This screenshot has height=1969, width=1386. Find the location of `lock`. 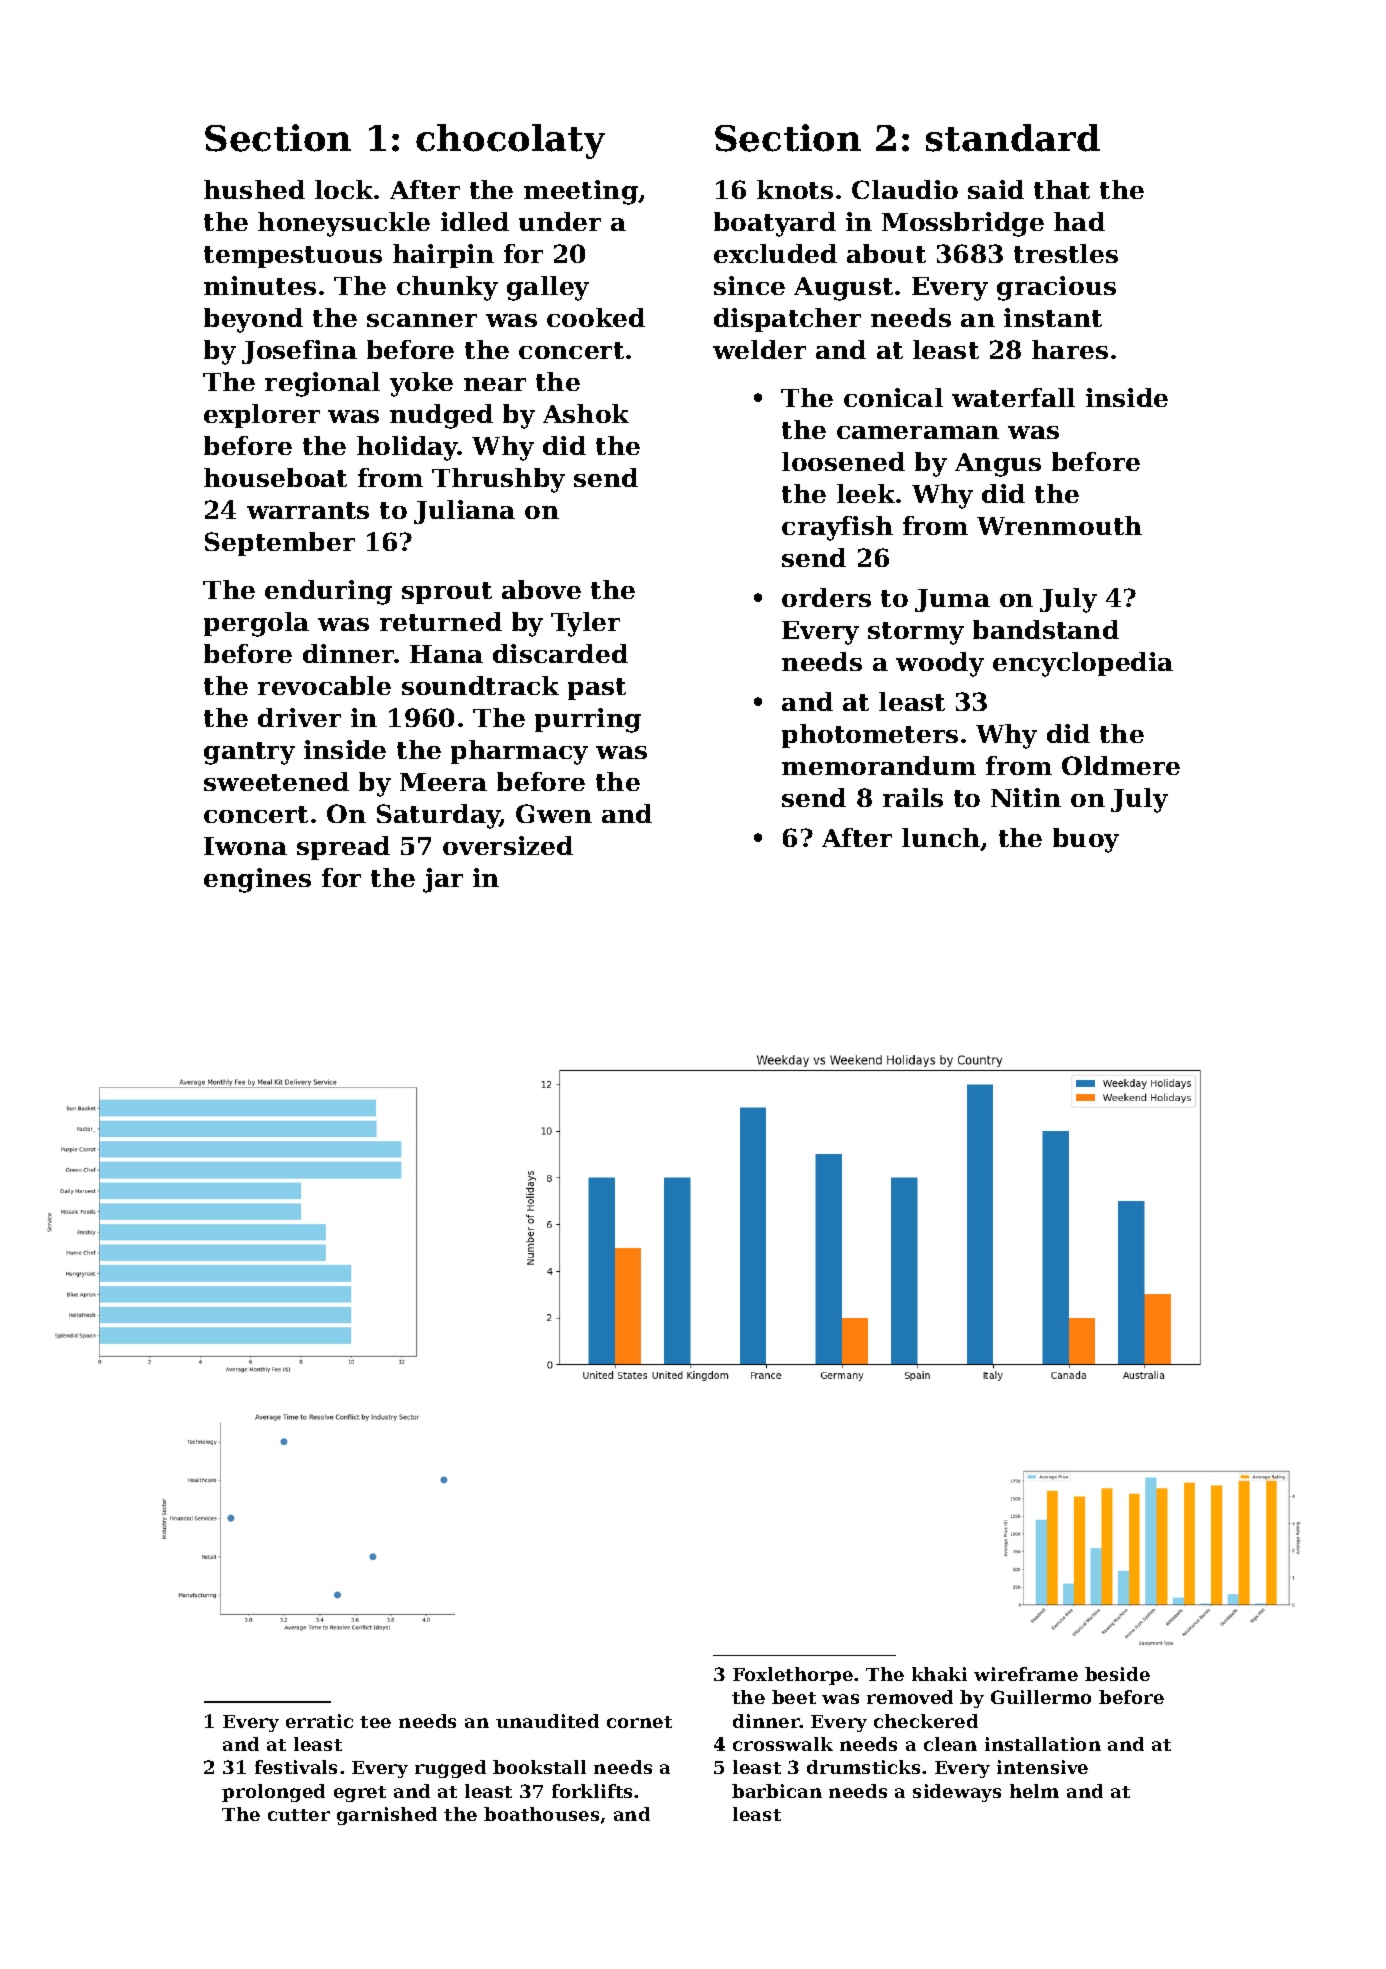

lock is located at coordinates (344, 189).
